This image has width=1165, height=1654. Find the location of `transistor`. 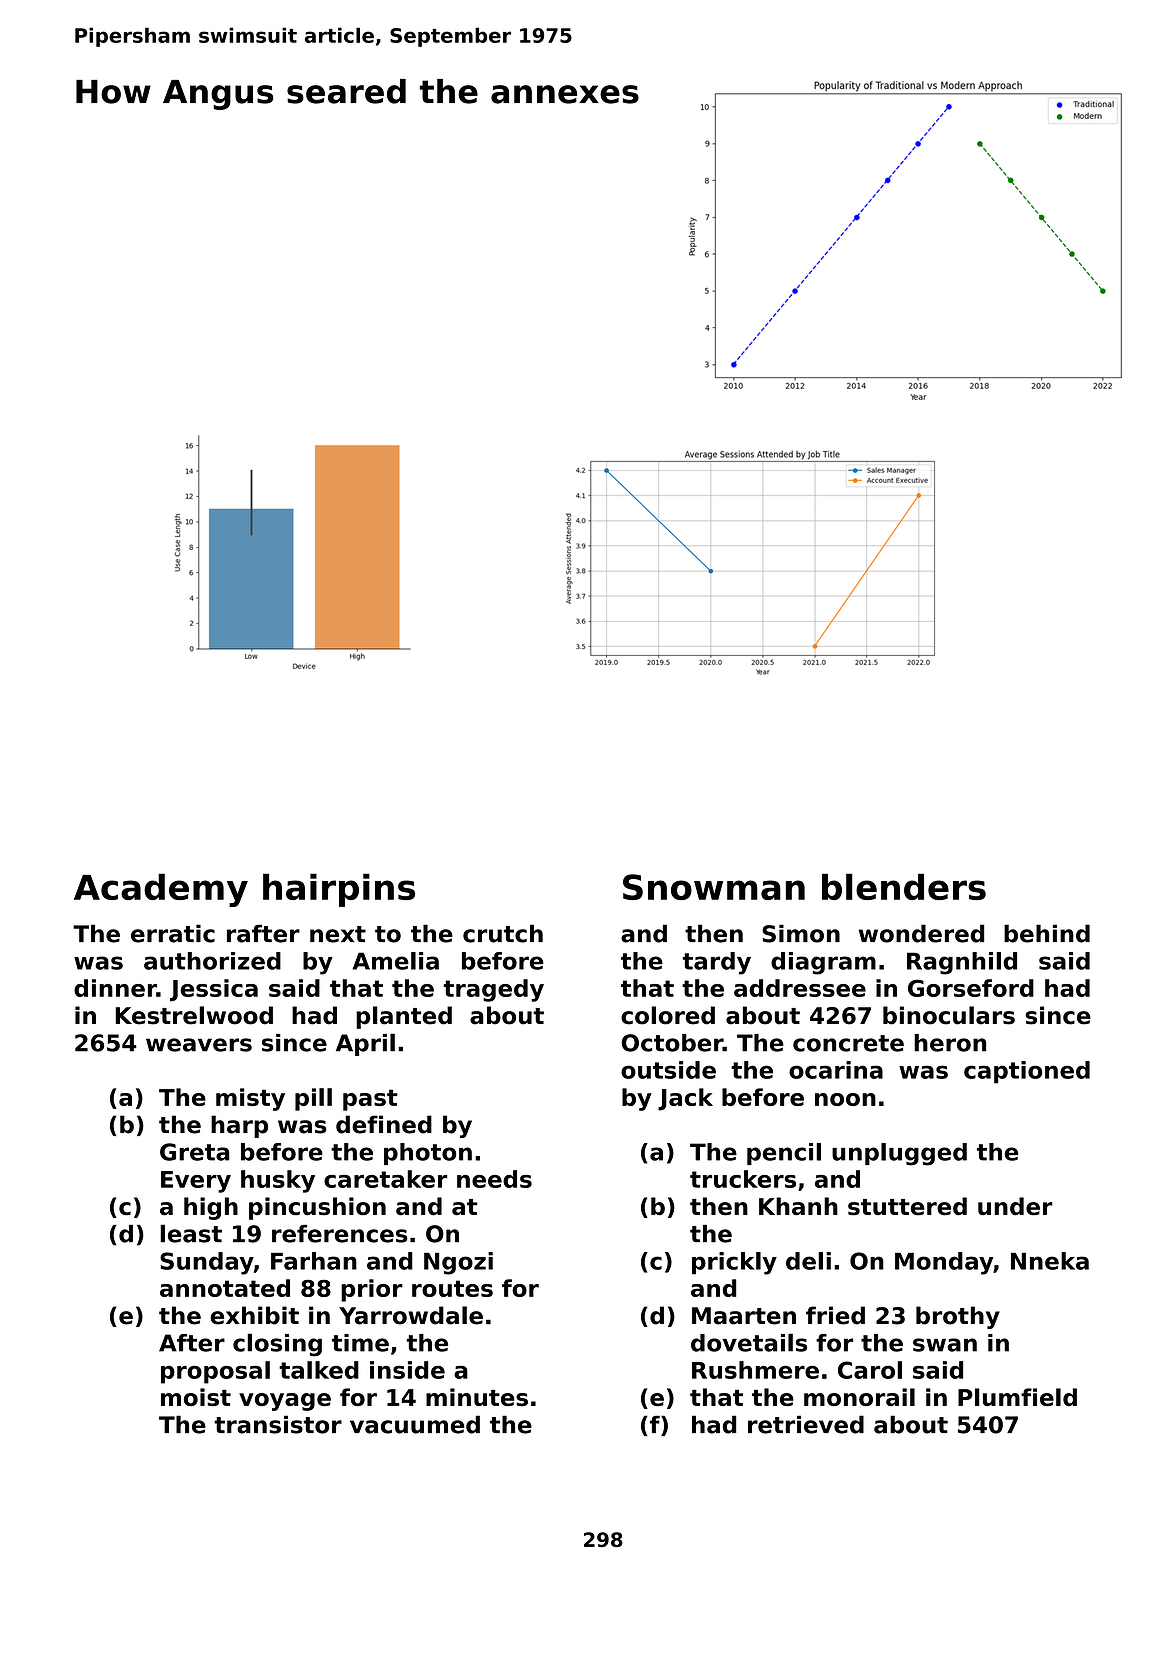

transistor is located at coordinates (278, 1424).
